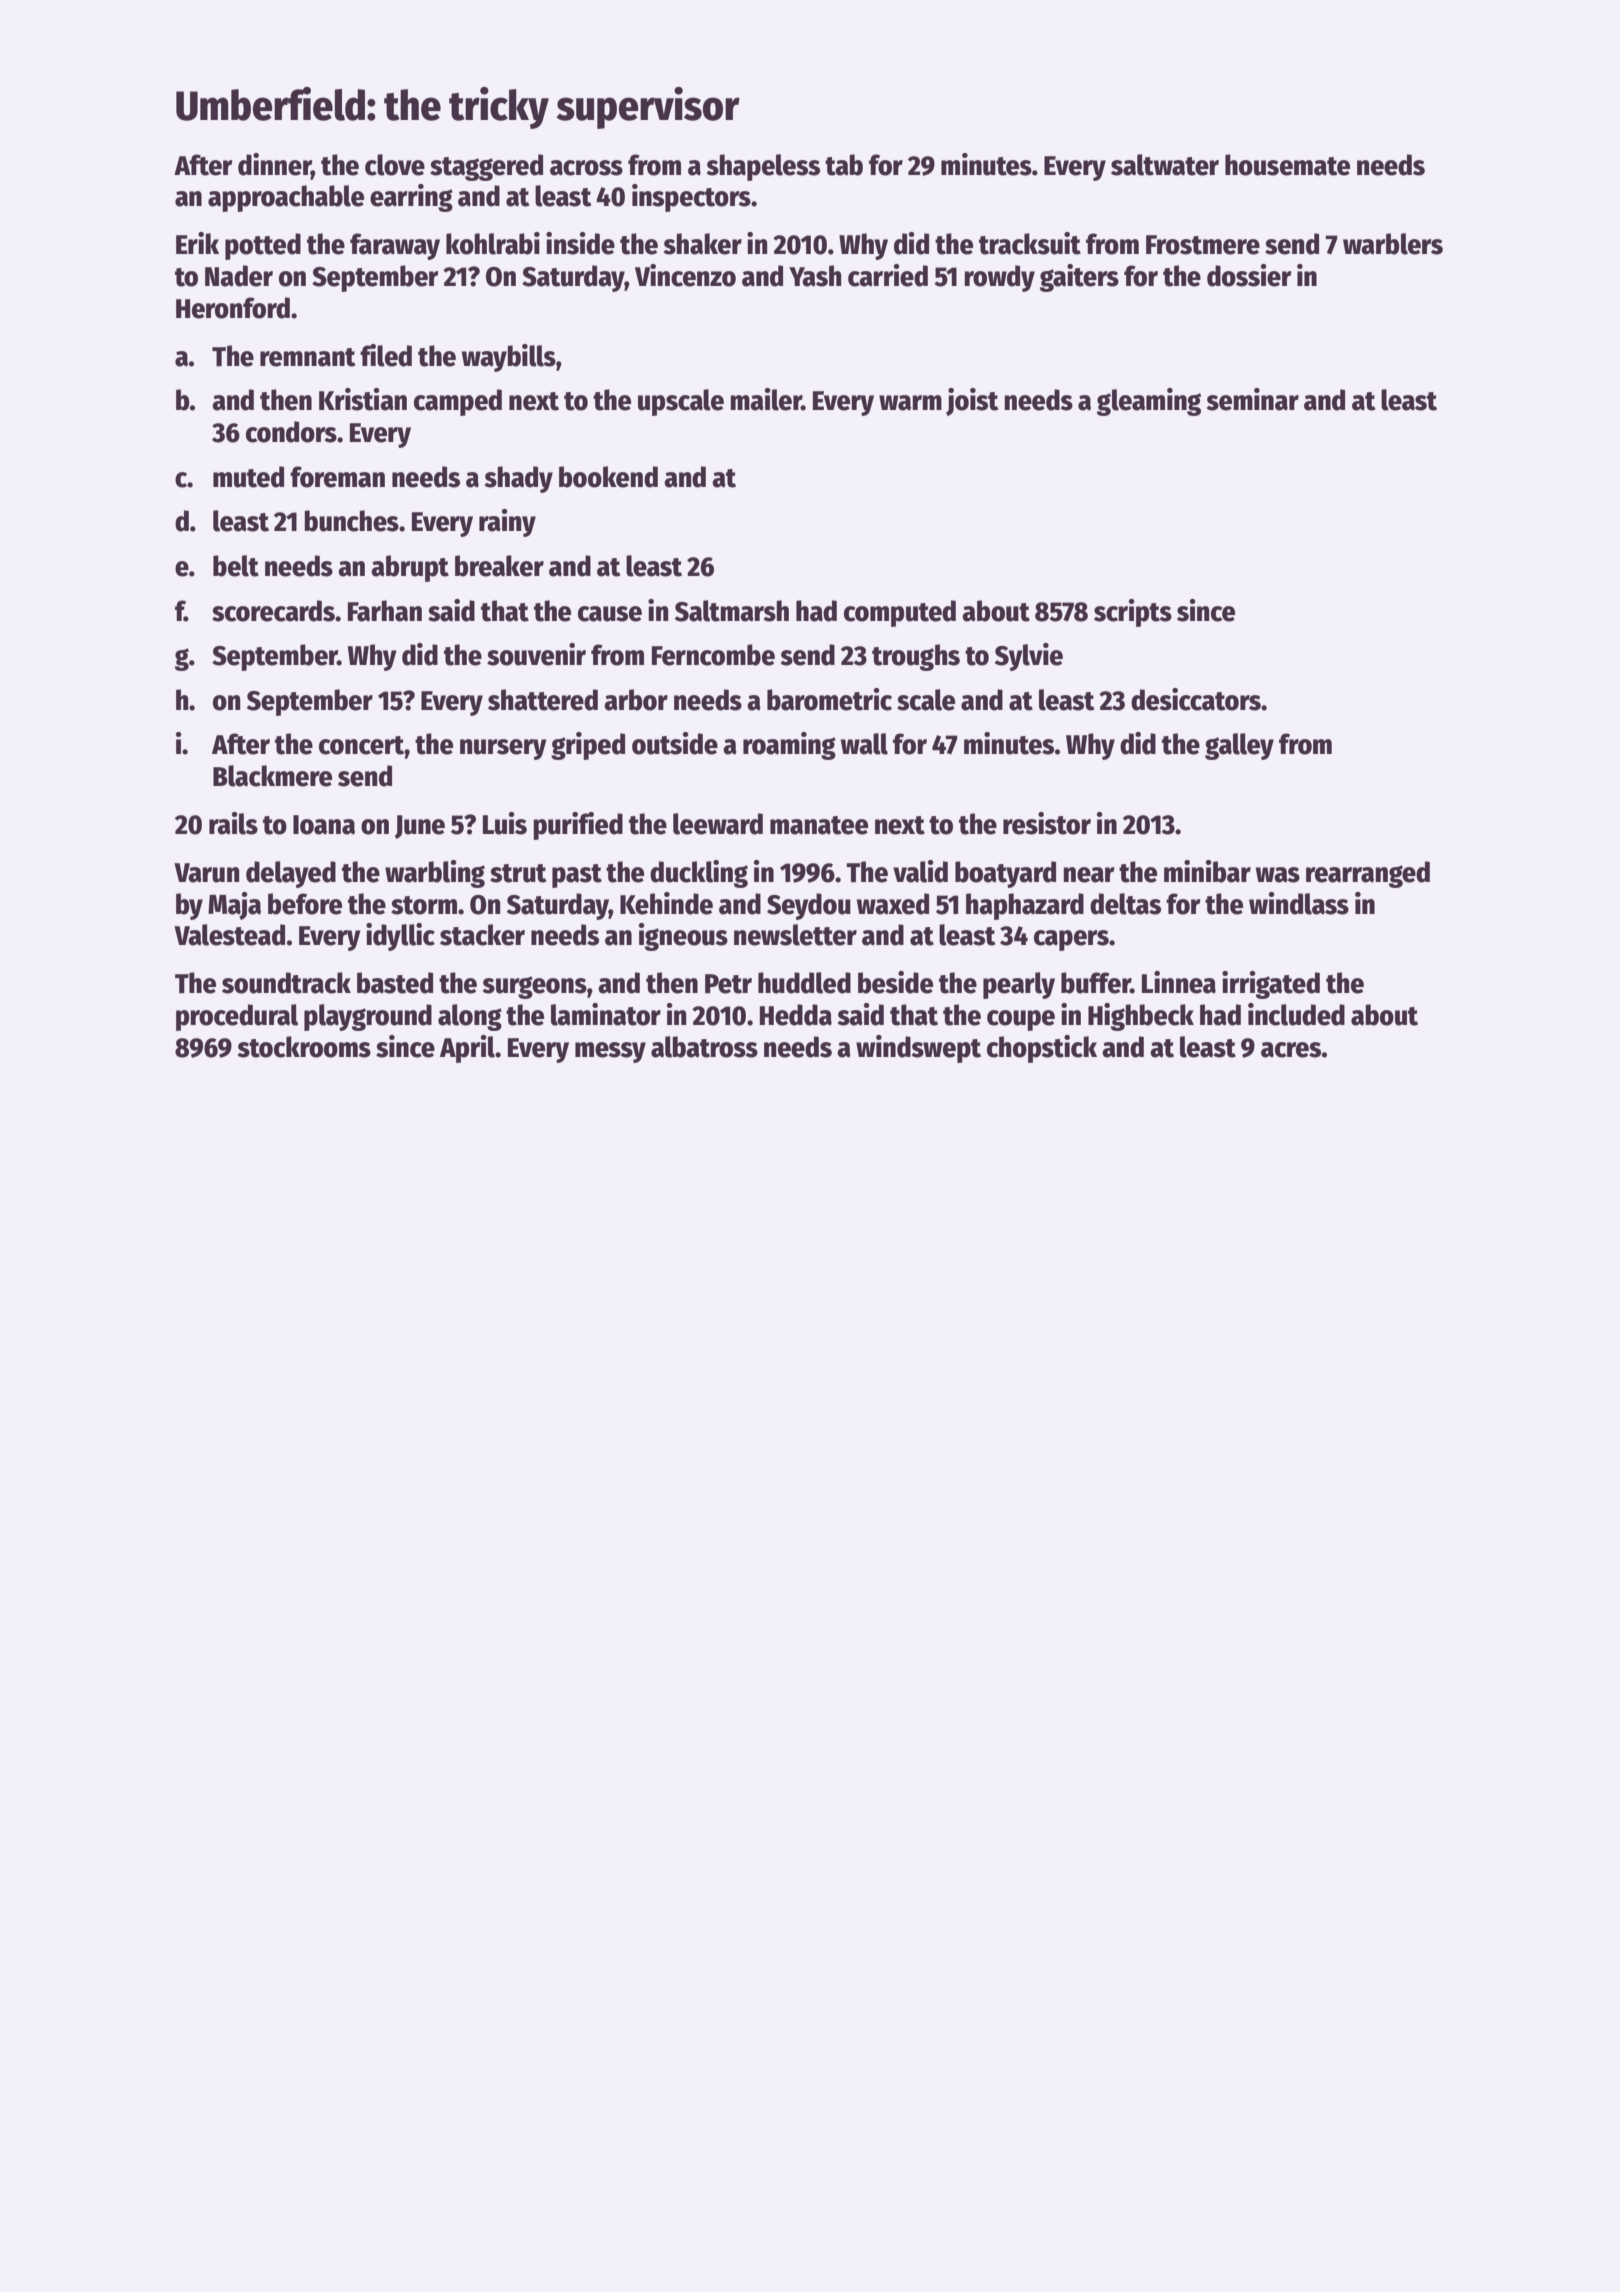 The image size is (1620, 2292). What do you see at coordinates (274, 165) in the screenshot?
I see `dinner` at bounding box center [274, 165].
